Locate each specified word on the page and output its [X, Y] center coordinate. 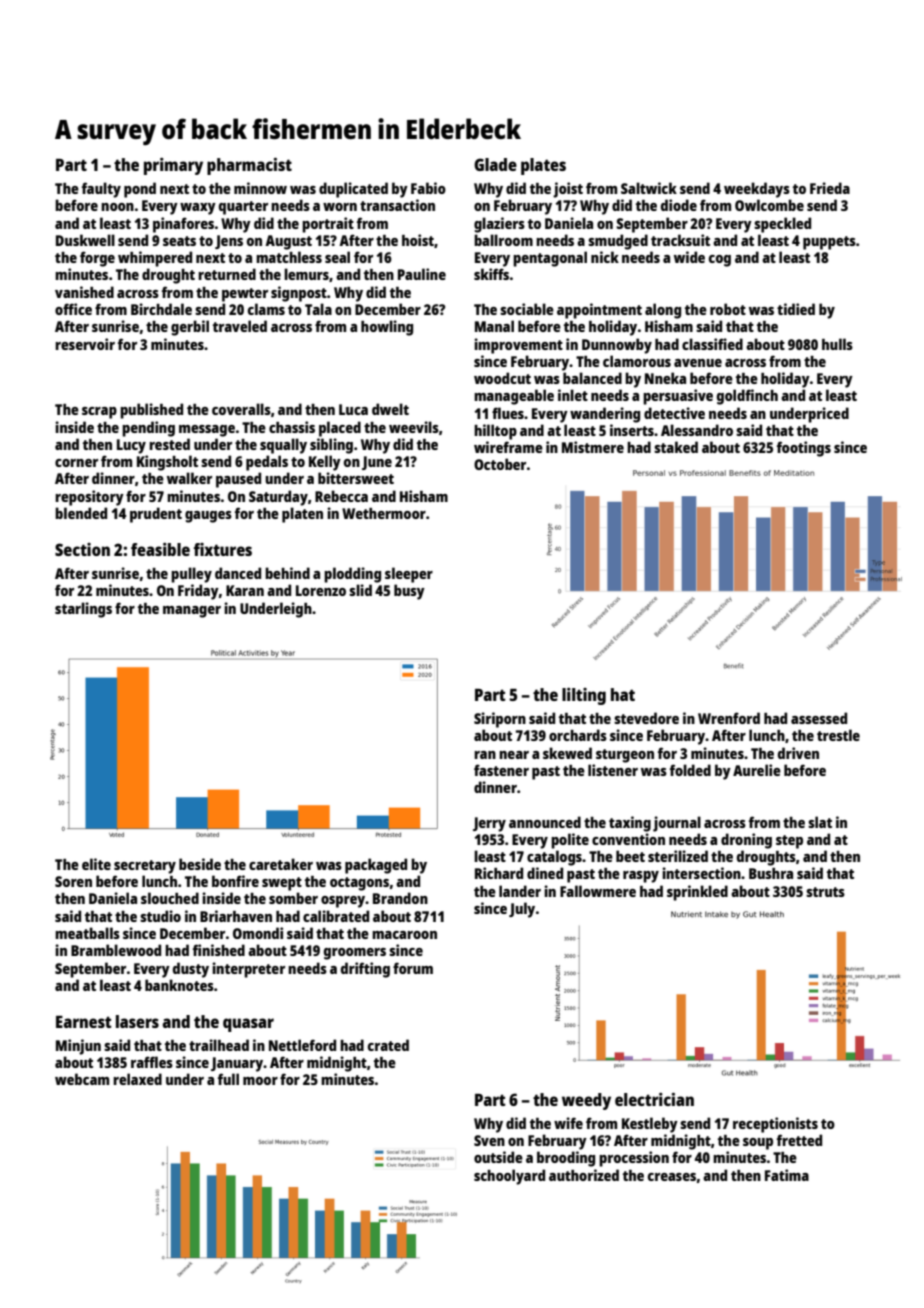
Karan [245, 590]
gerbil [190, 328]
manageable [514, 397]
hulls [837, 344]
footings [804, 449]
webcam [82, 1079]
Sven [489, 1140]
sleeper [409, 575]
